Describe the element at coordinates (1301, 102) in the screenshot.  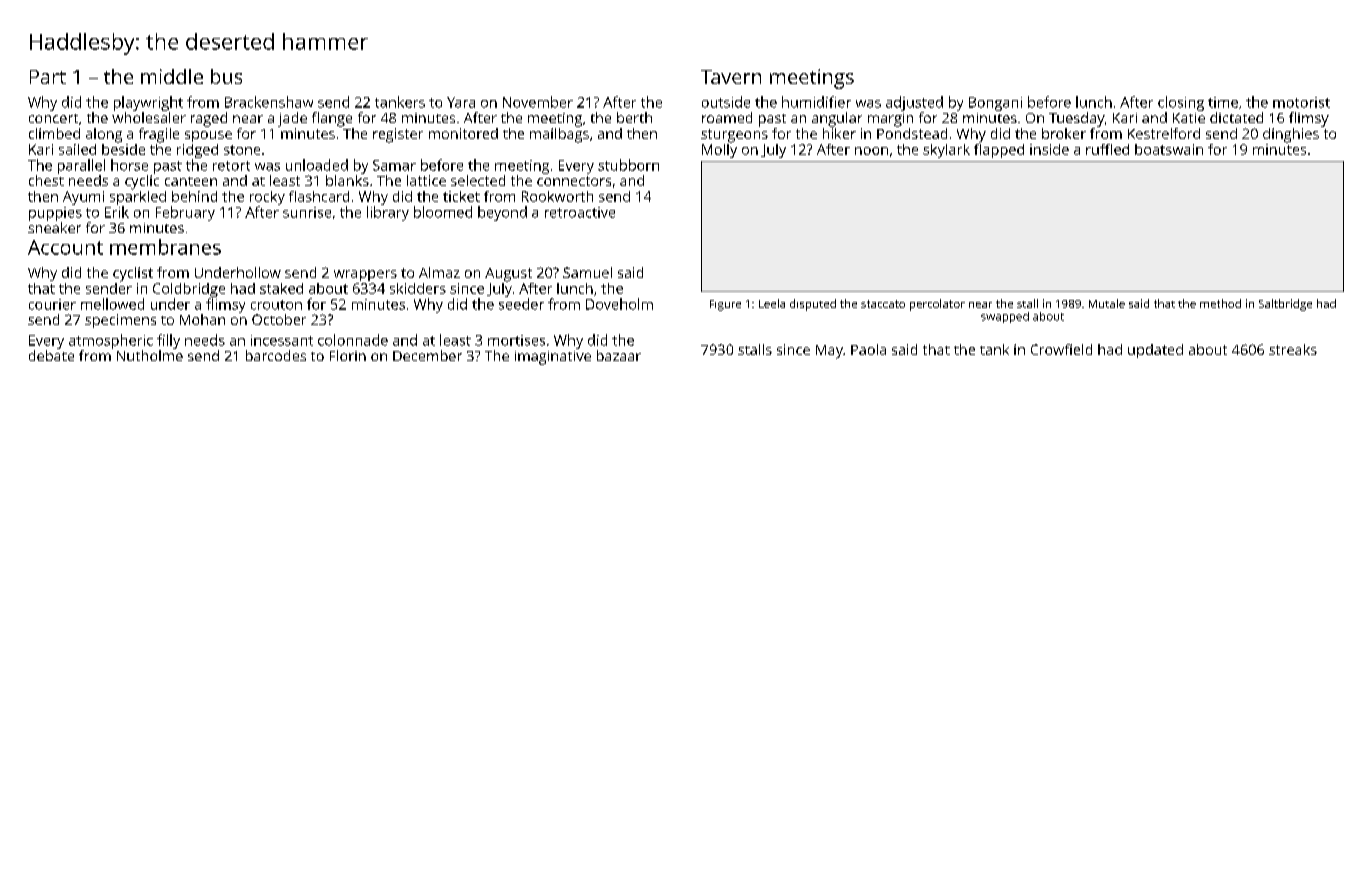
I see `motorist` at that location.
